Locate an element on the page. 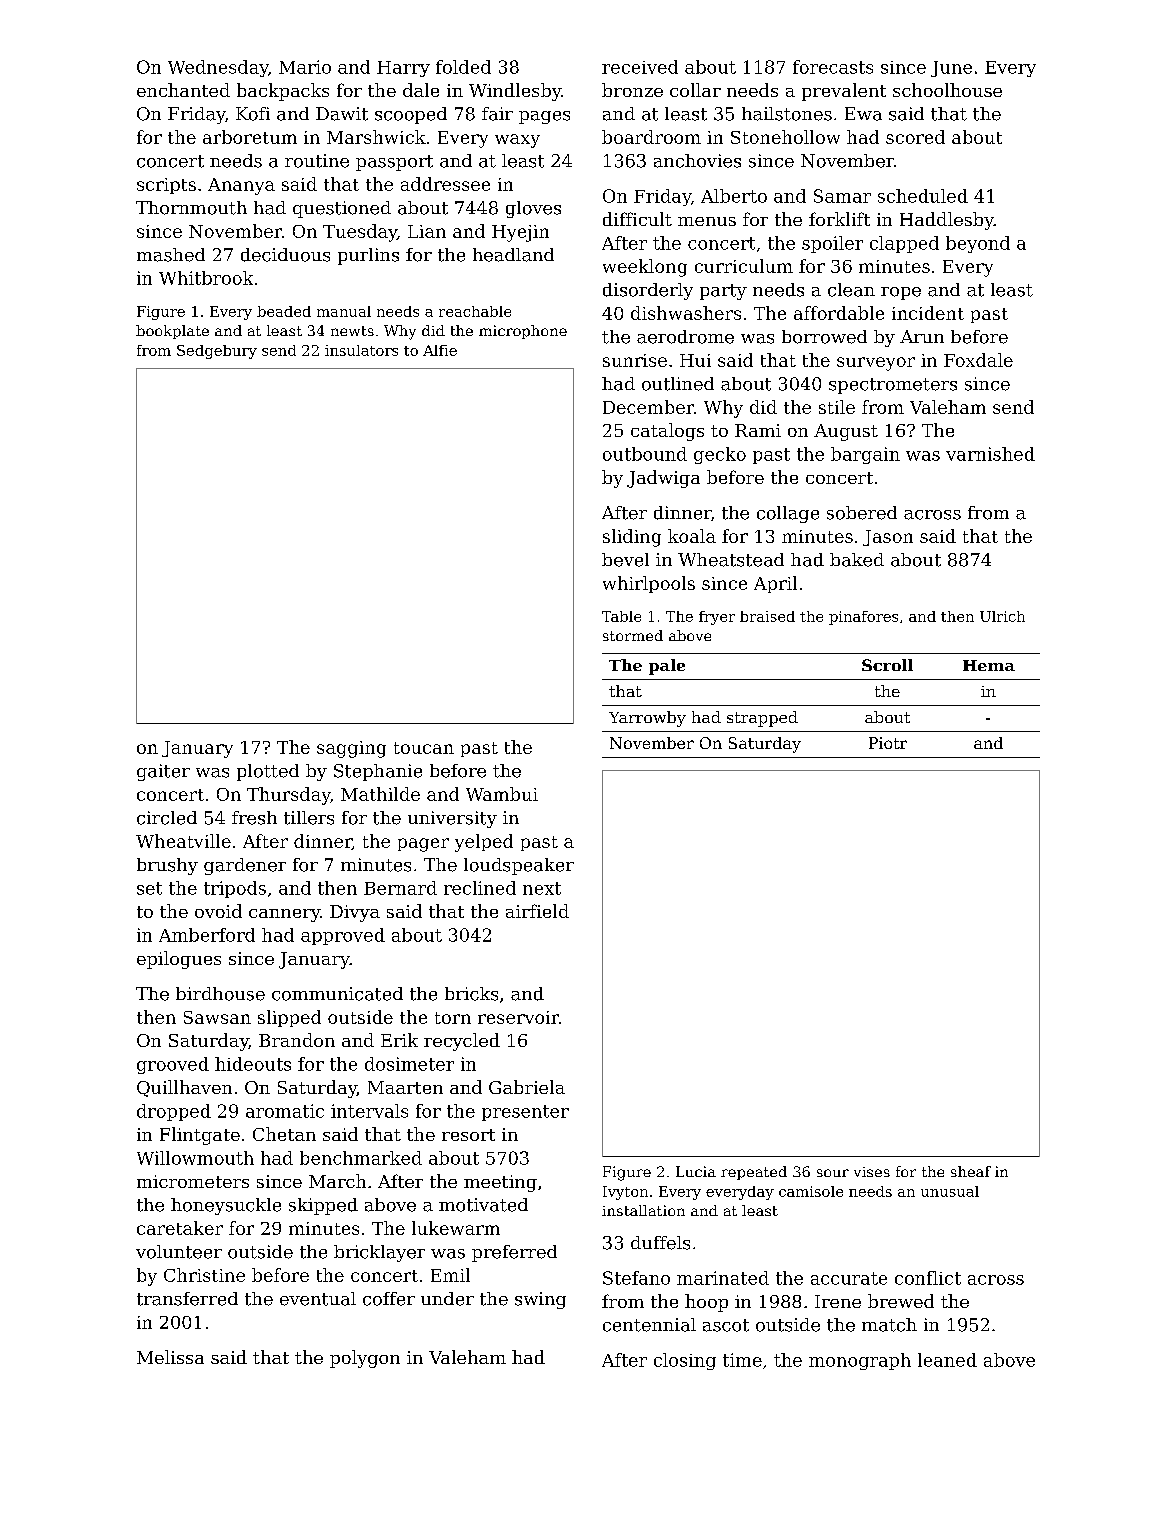  sliding is located at coordinates (632, 538).
